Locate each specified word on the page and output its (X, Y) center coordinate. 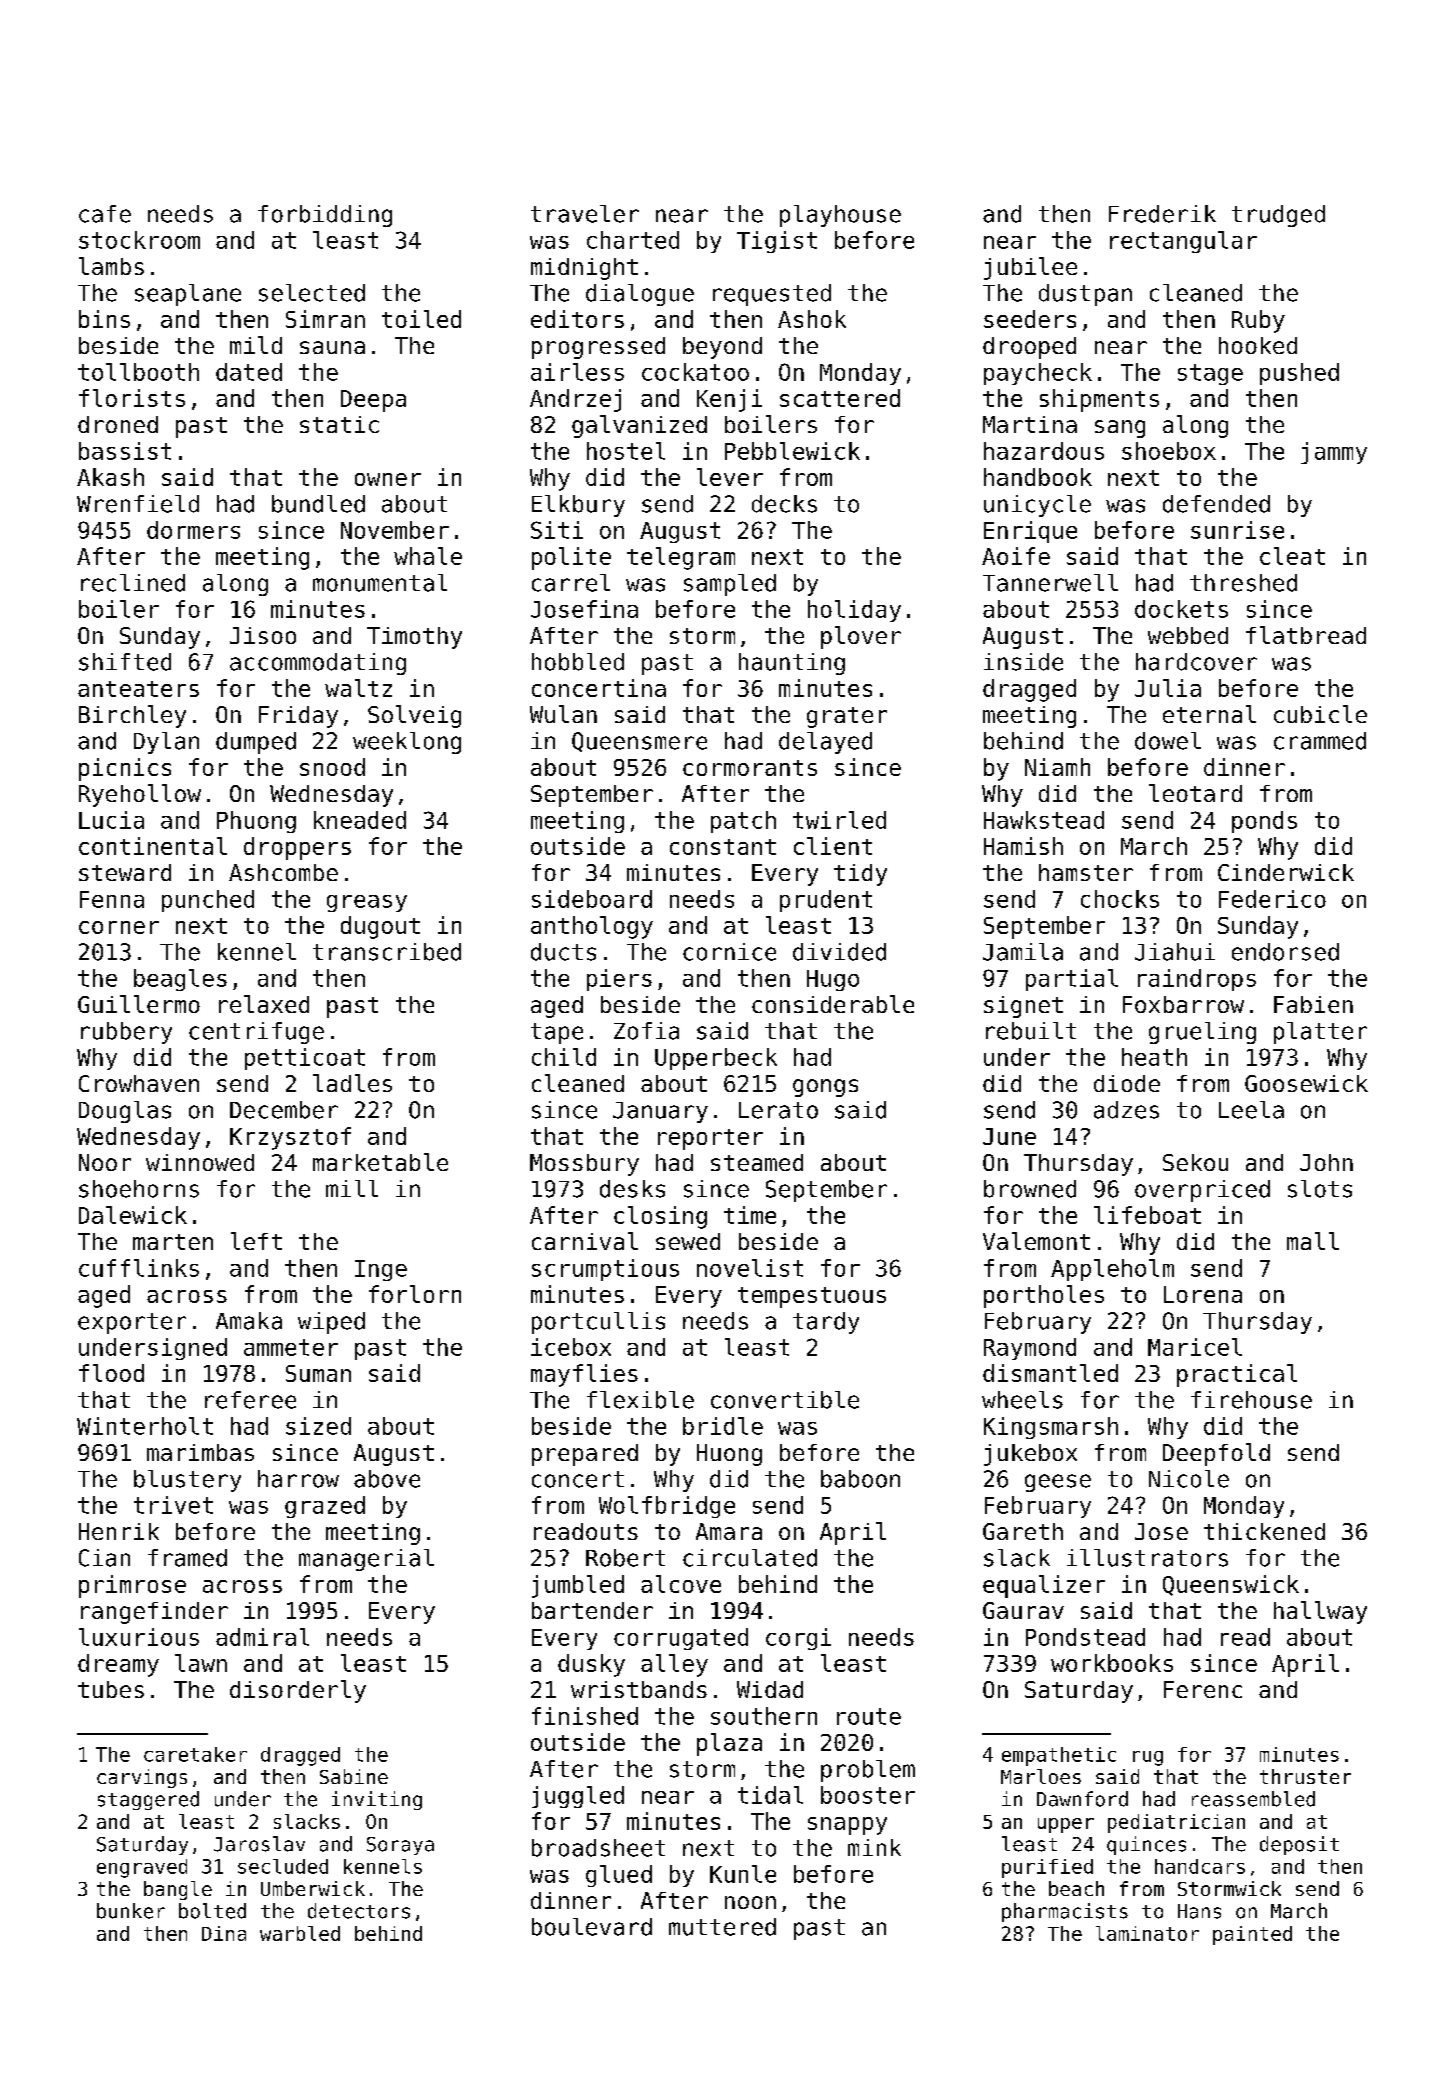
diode (1127, 1083)
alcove (681, 1584)
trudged (1278, 216)
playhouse (840, 216)
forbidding (325, 216)
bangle (178, 1890)
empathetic (1059, 1756)
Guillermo (139, 1004)
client (833, 846)
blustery (187, 1481)
